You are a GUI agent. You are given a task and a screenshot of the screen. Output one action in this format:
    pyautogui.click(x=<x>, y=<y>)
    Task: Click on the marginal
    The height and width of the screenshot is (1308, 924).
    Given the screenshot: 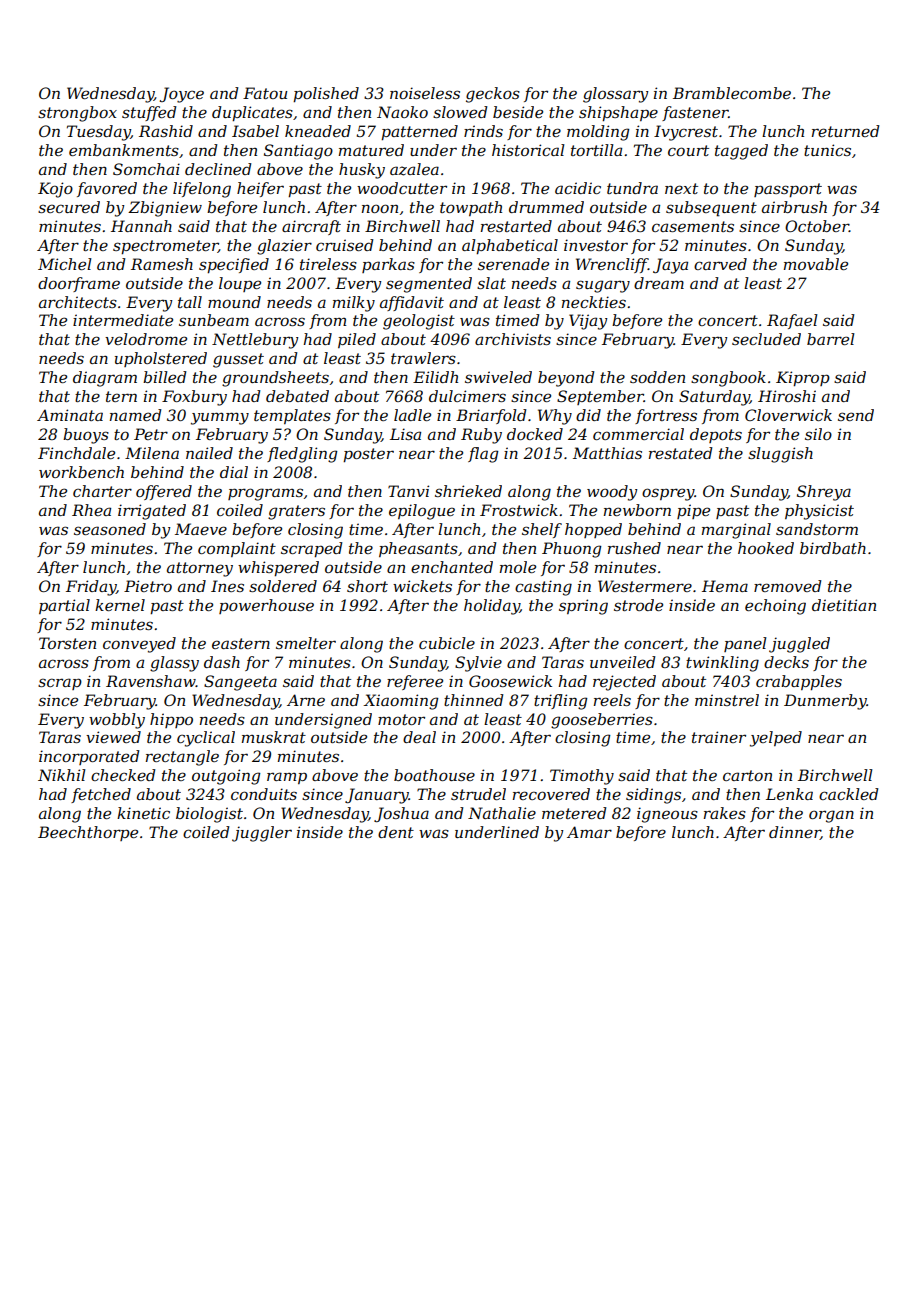 What is the action you would take?
    pyautogui.click(x=736, y=531)
